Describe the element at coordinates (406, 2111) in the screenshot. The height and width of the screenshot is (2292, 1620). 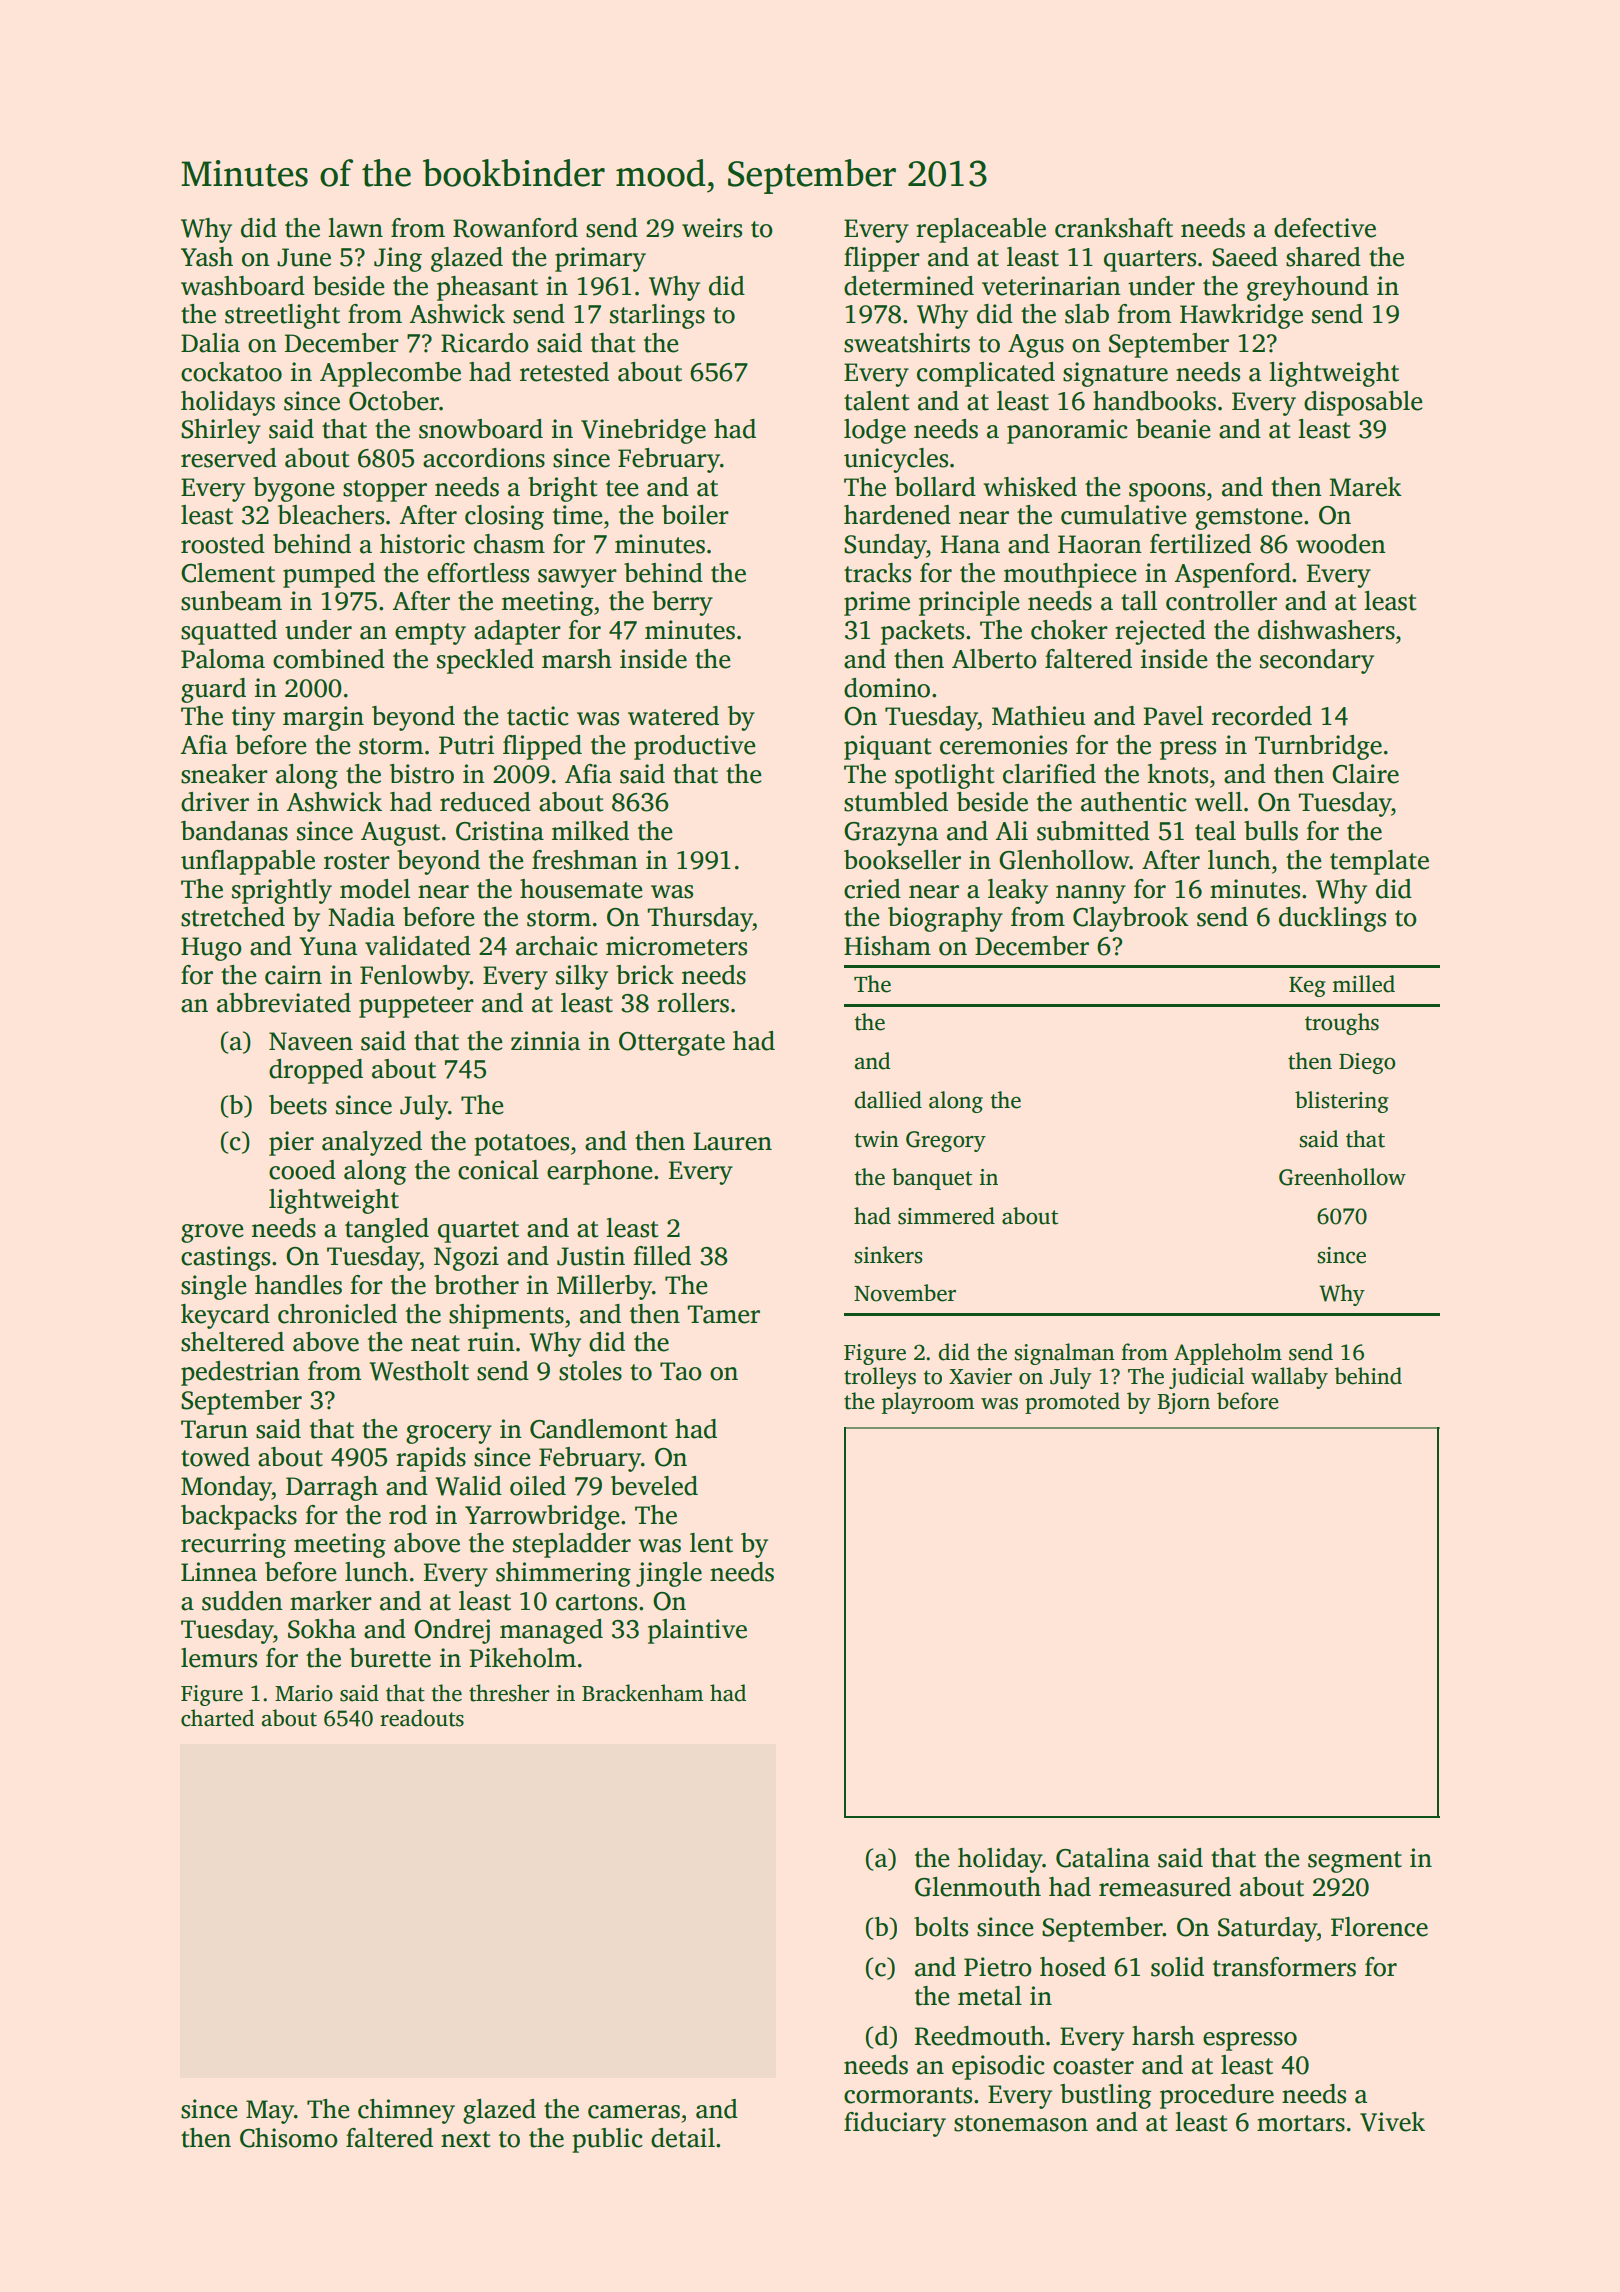
I see `chimney` at that location.
